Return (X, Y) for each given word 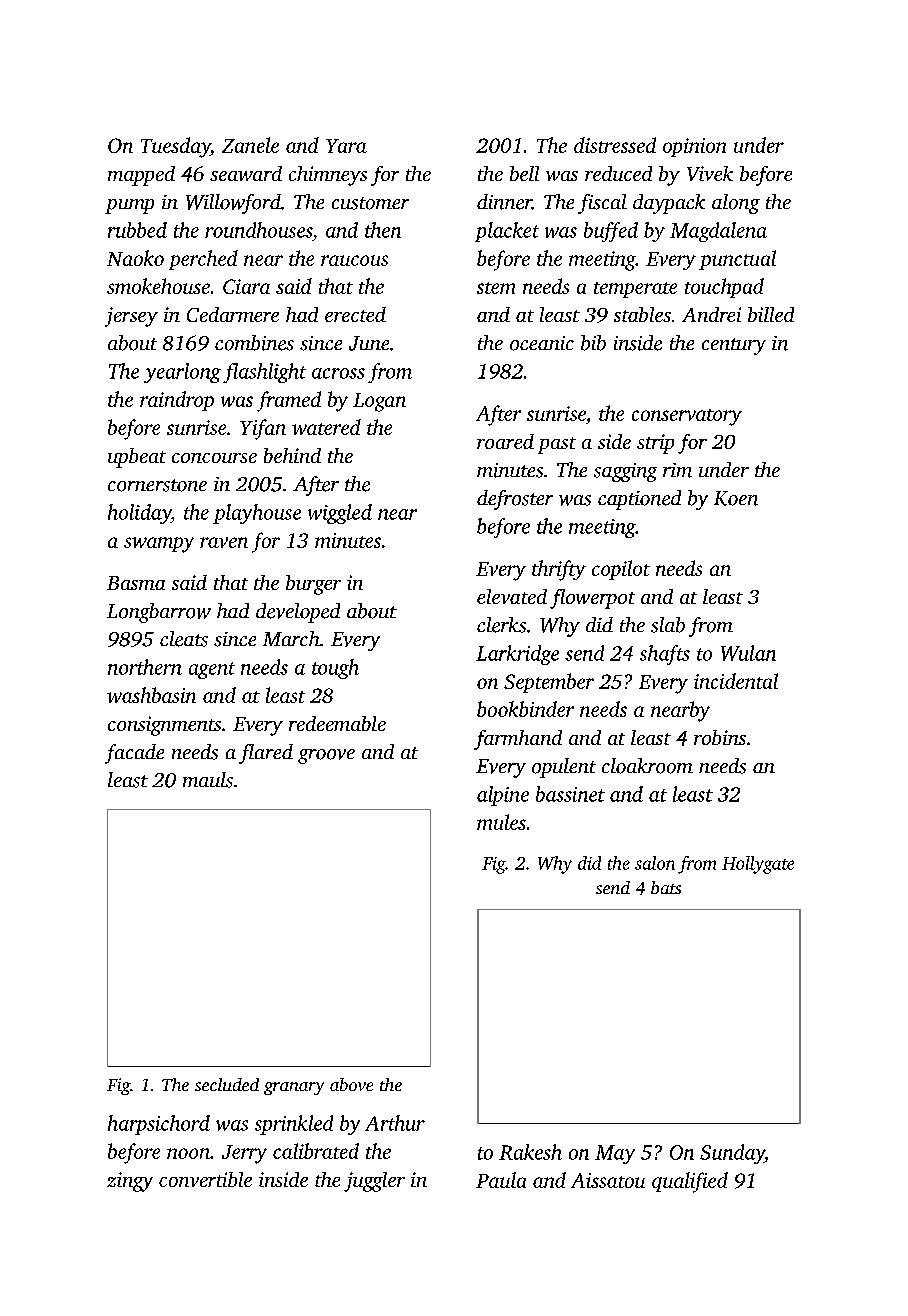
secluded (227, 1084)
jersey (131, 317)
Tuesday (176, 147)
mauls (208, 780)
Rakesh (530, 1152)
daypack (669, 204)
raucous (354, 260)
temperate (635, 290)
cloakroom (647, 766)
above (351, 1084)
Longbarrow (159, 613)
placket (507, 232)
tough (335, 669)
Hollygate (758, 865)
